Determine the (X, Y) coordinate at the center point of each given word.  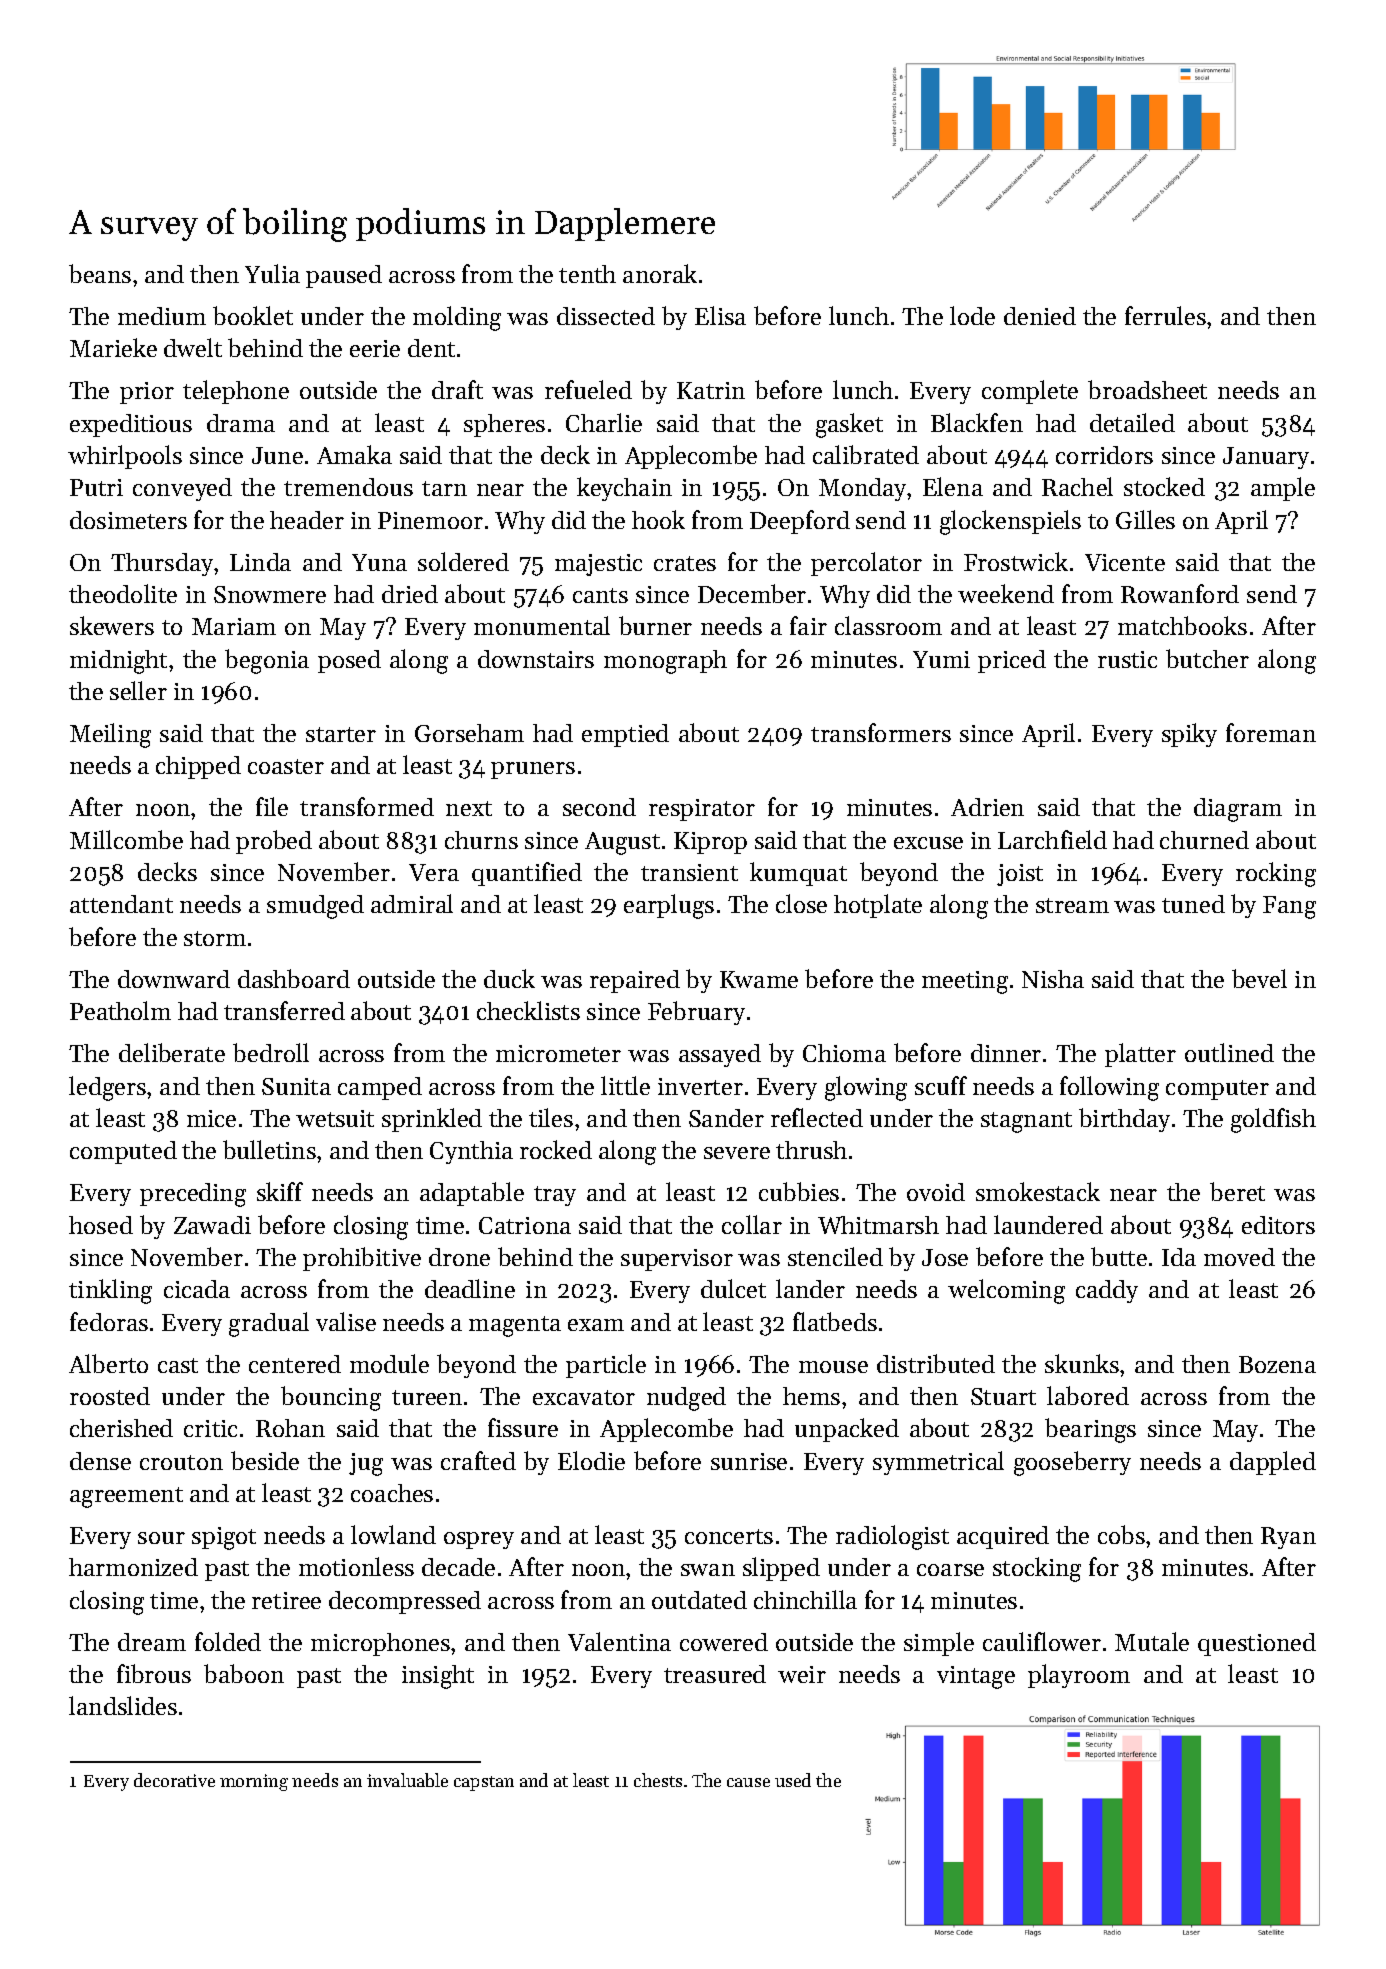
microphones (380, 1644)
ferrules (1165, 315)
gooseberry (1072, 1463)
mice (211, 1118)
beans (100, 273)
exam (596, 1325)
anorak (660, 273)
